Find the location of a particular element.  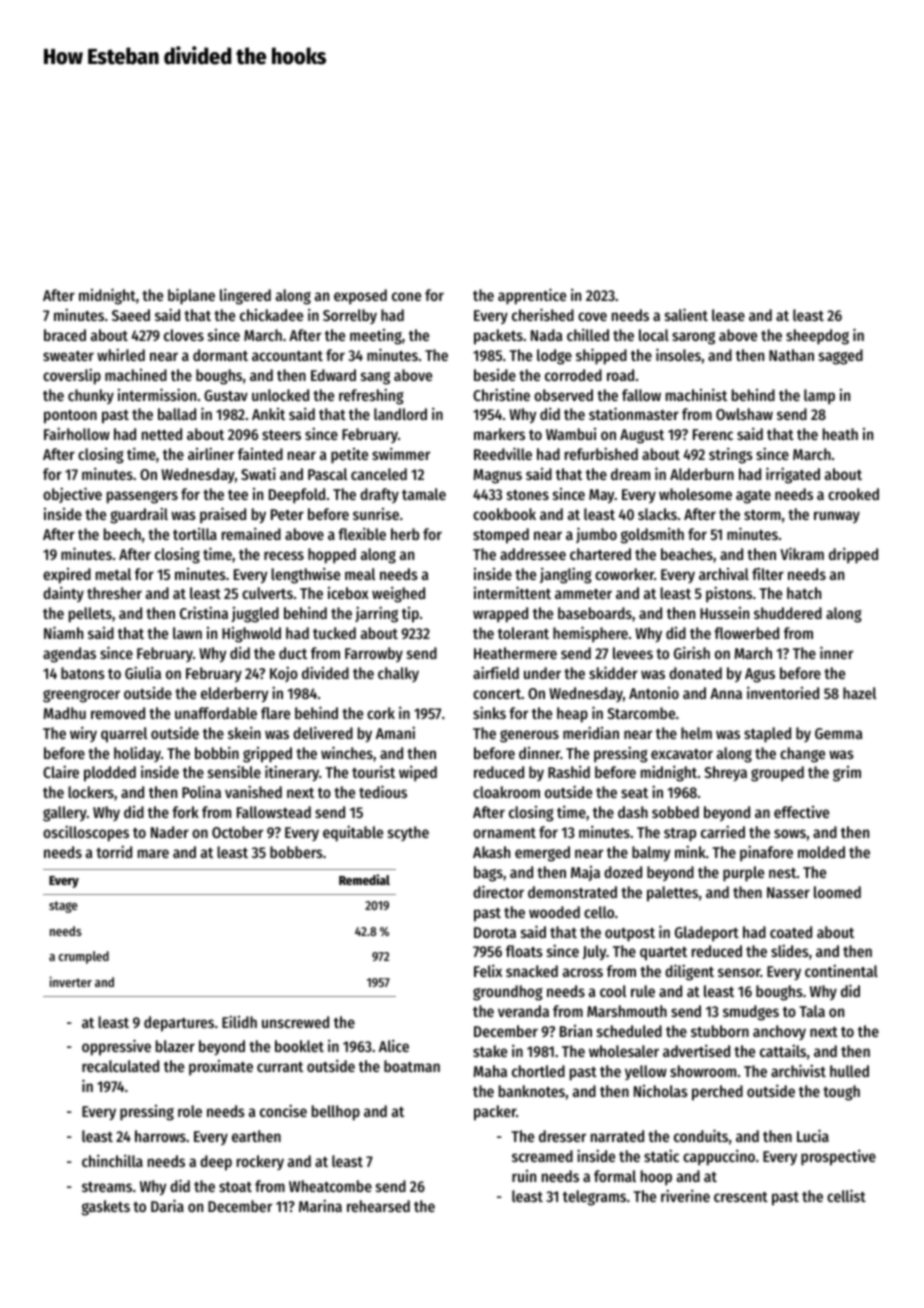

cellist is located at coordinates (846, 1195).
